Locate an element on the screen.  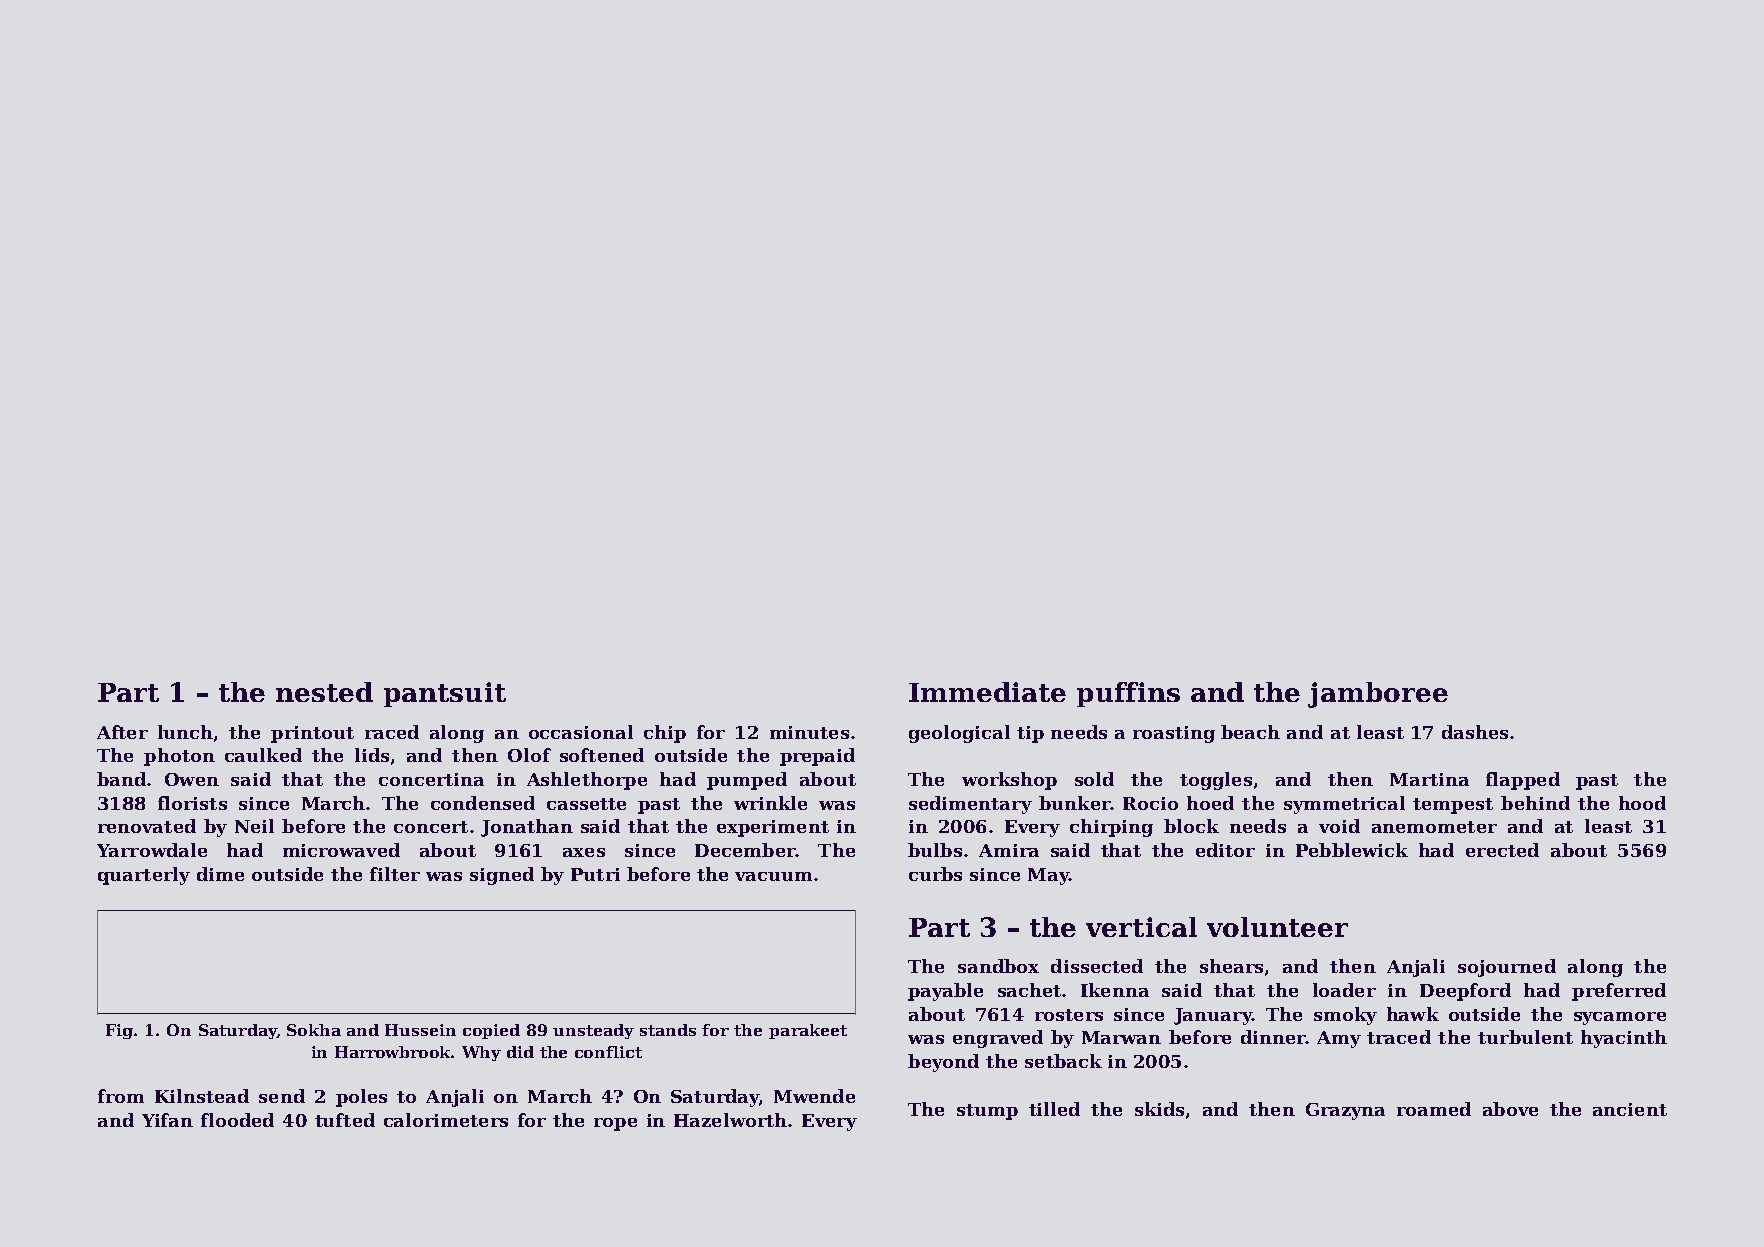
band is located at coordinates (121, 779).
